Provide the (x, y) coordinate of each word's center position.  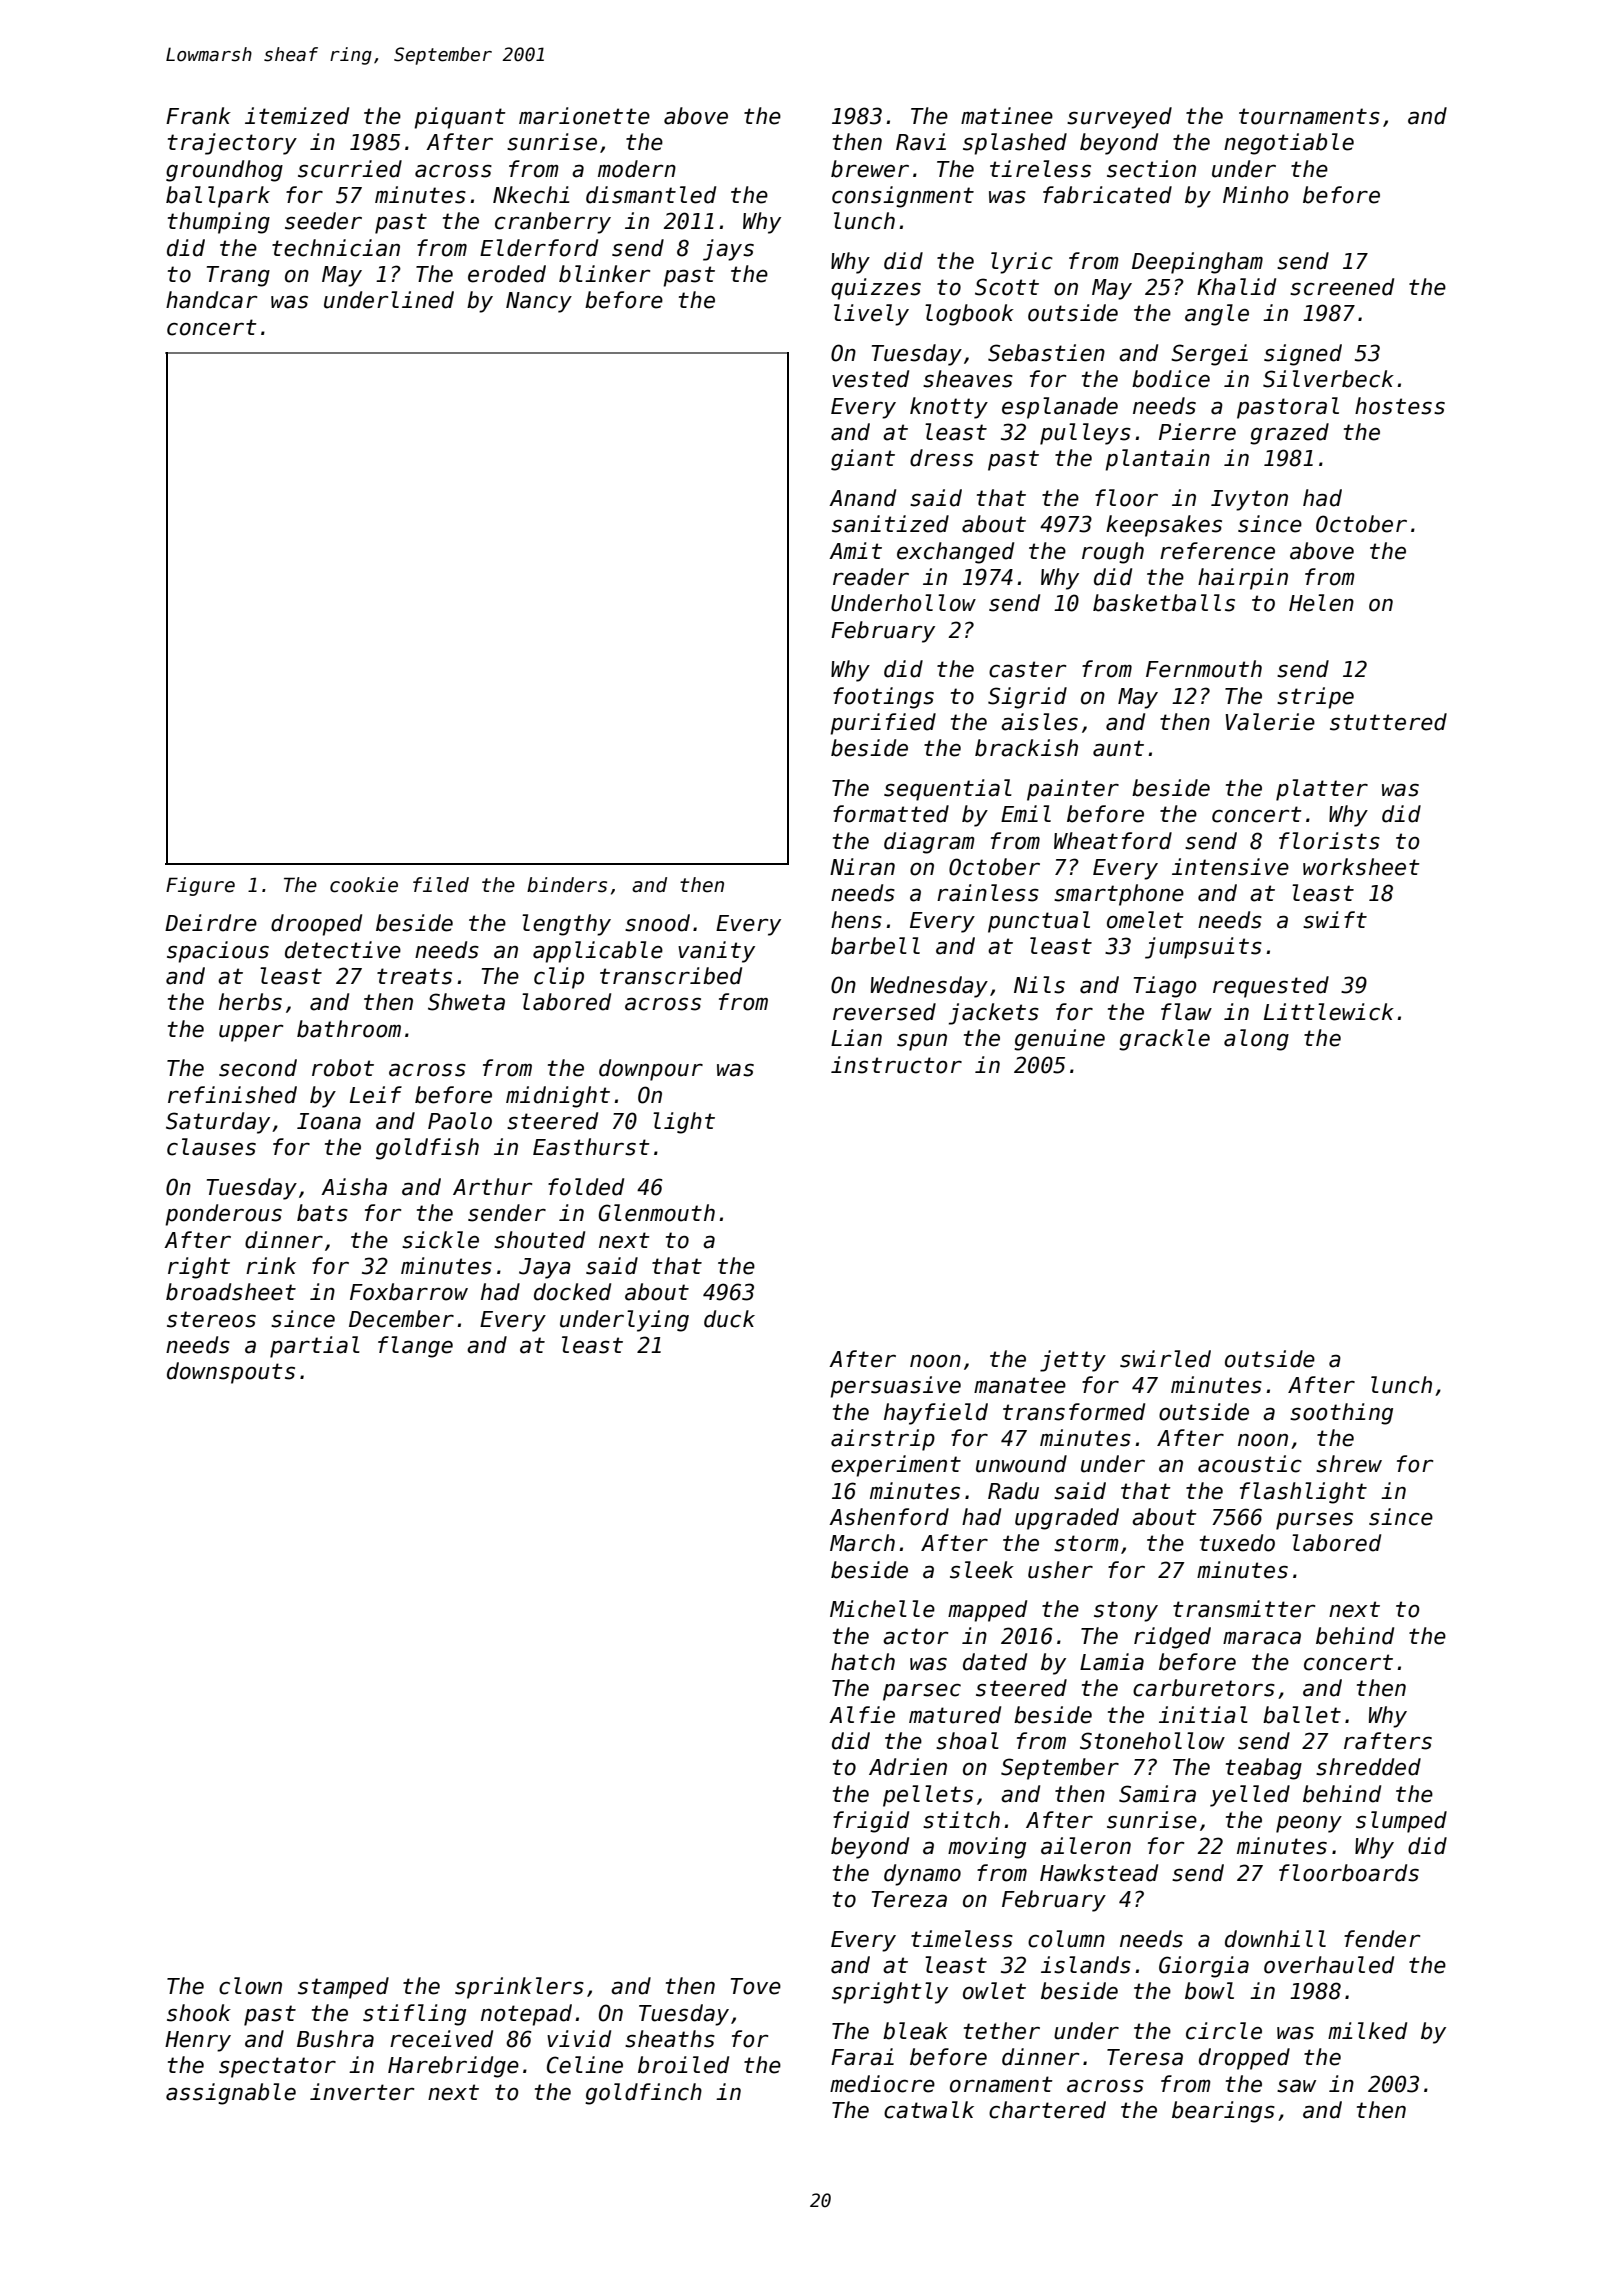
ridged (1172, 1638)
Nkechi (531, 195)
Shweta (466, 1002)
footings (883, 698)
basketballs (1164, 603)
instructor (896, 1065)
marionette (584, 116)
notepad (526, 2015)
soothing (1341, 1414)
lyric (1022, 263)
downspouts (231, 1373)
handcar (211, 300)
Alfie (862, 1715)
